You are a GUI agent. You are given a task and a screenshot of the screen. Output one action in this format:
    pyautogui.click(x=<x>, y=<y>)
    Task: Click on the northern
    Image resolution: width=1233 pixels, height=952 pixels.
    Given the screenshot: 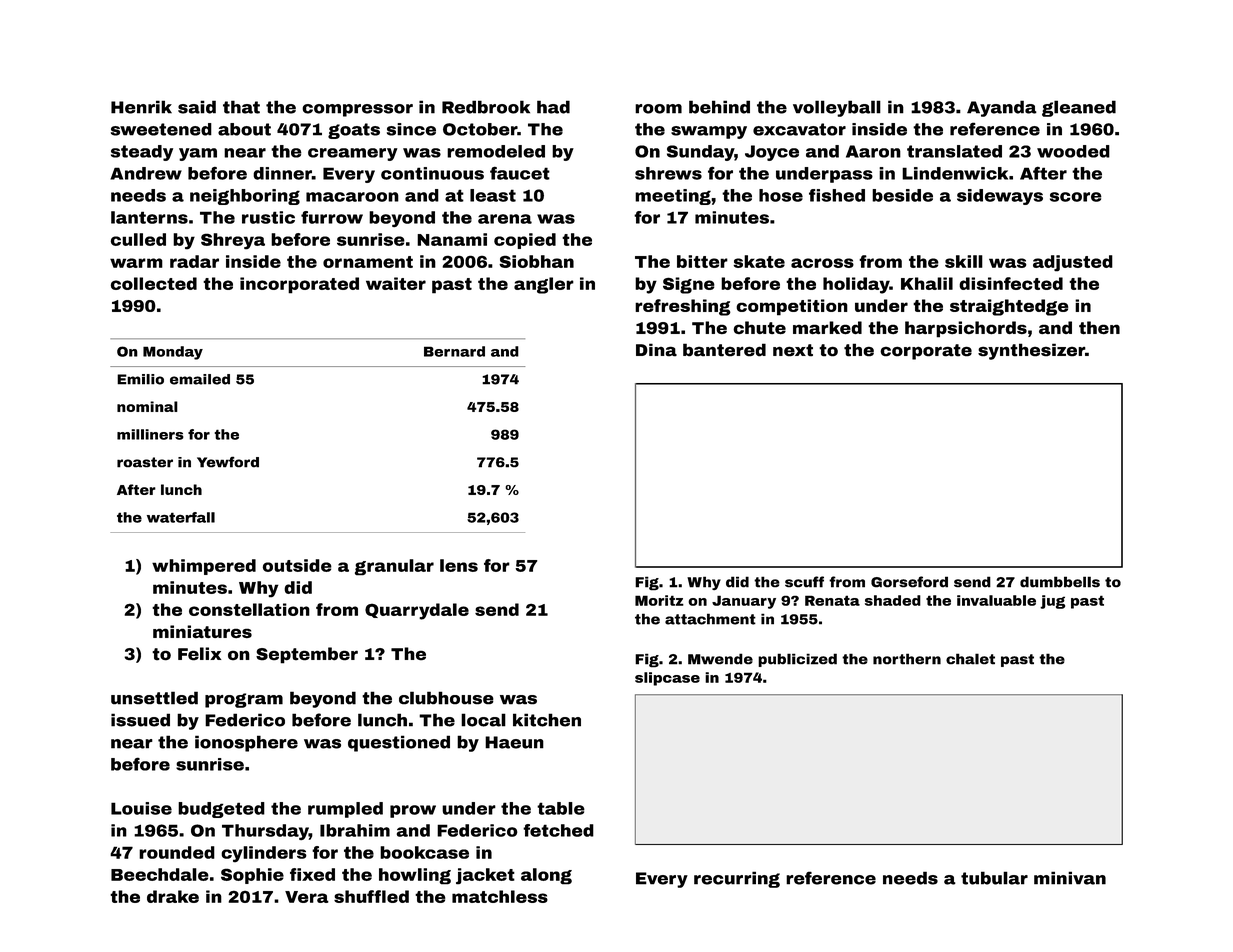 What is the action you would take?
    pyautogui.click(x=907, y=659)
